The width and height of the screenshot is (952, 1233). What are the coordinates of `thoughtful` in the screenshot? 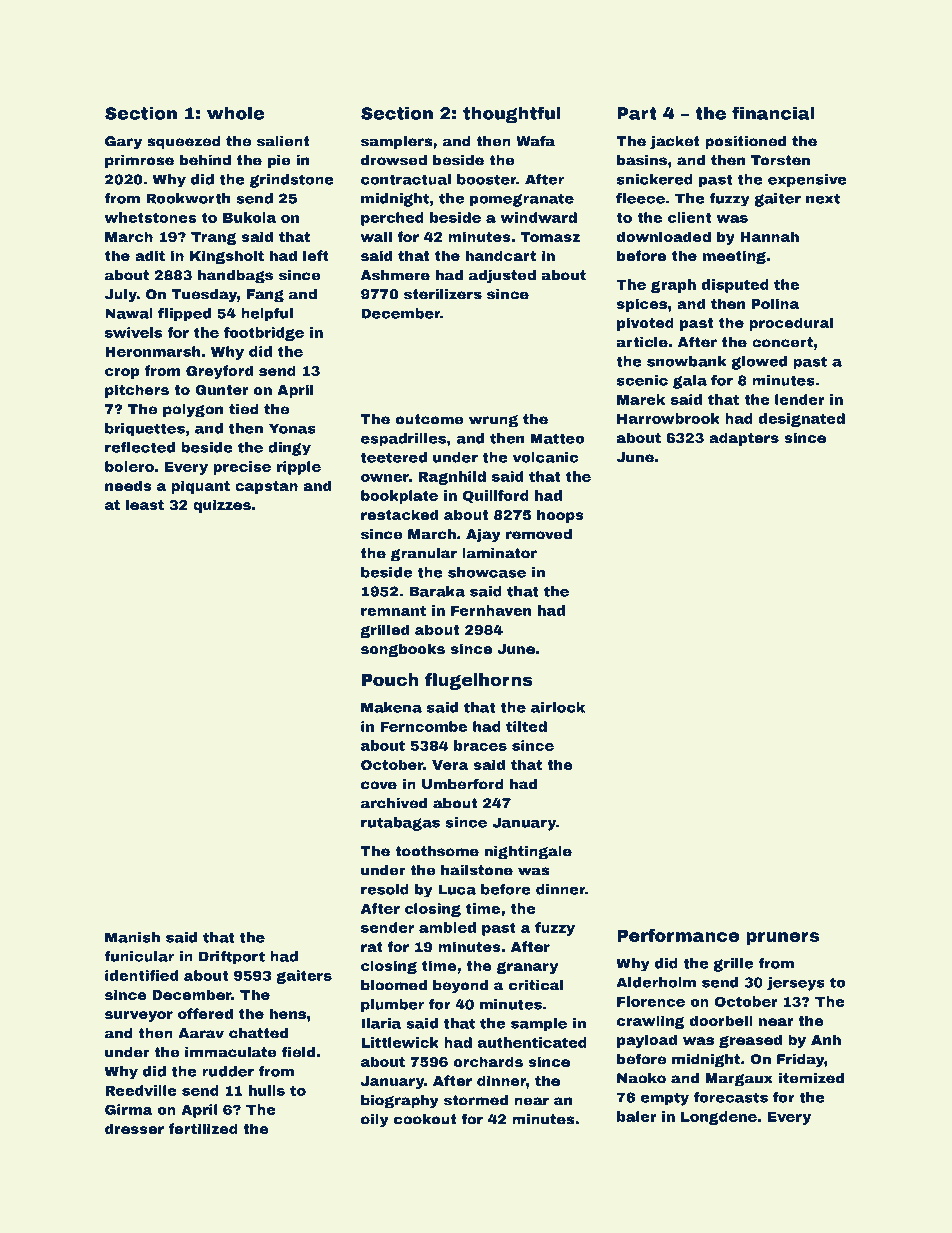 It's located at (512, 114).
